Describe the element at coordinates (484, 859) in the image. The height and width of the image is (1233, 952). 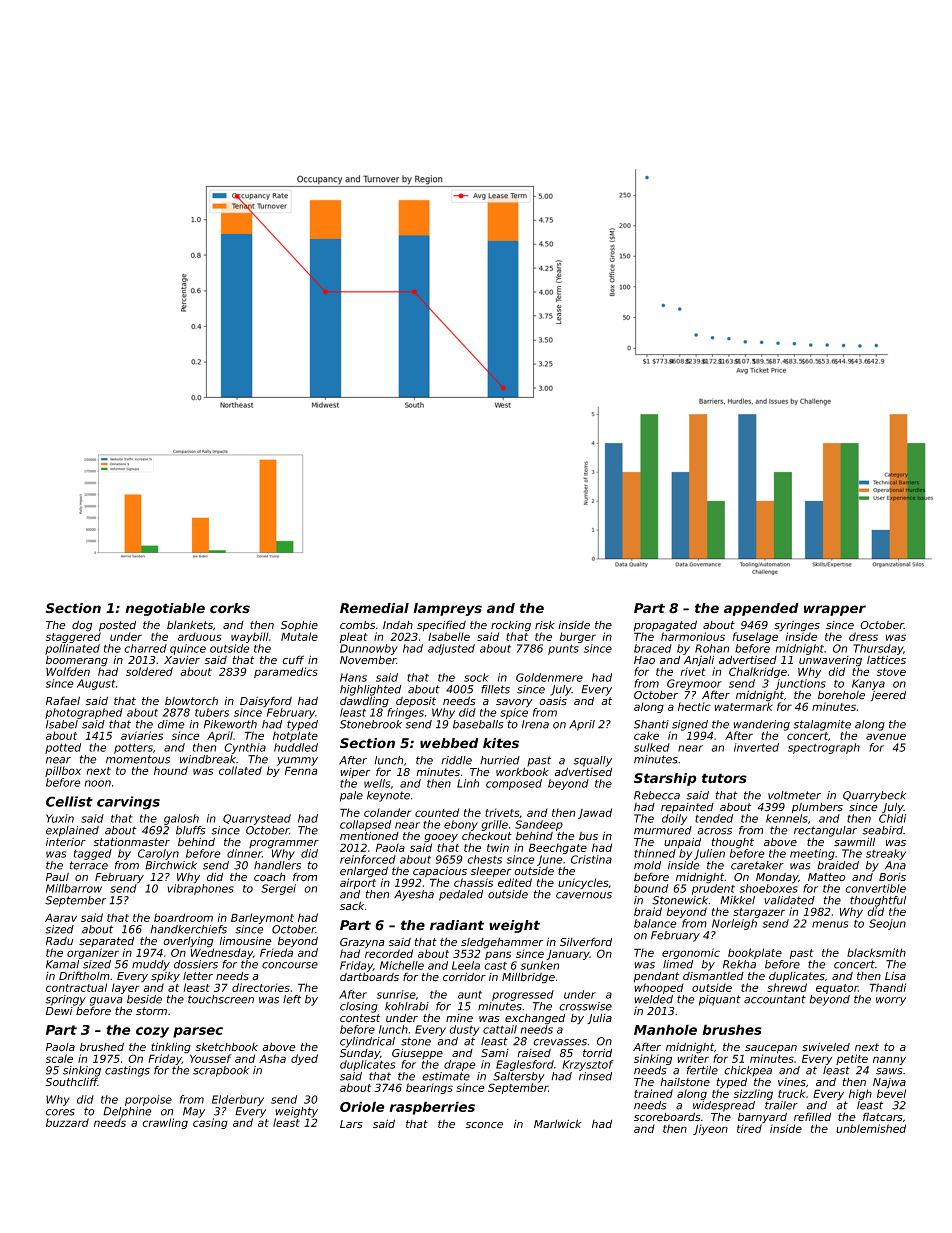
I see `chests` at that location.
